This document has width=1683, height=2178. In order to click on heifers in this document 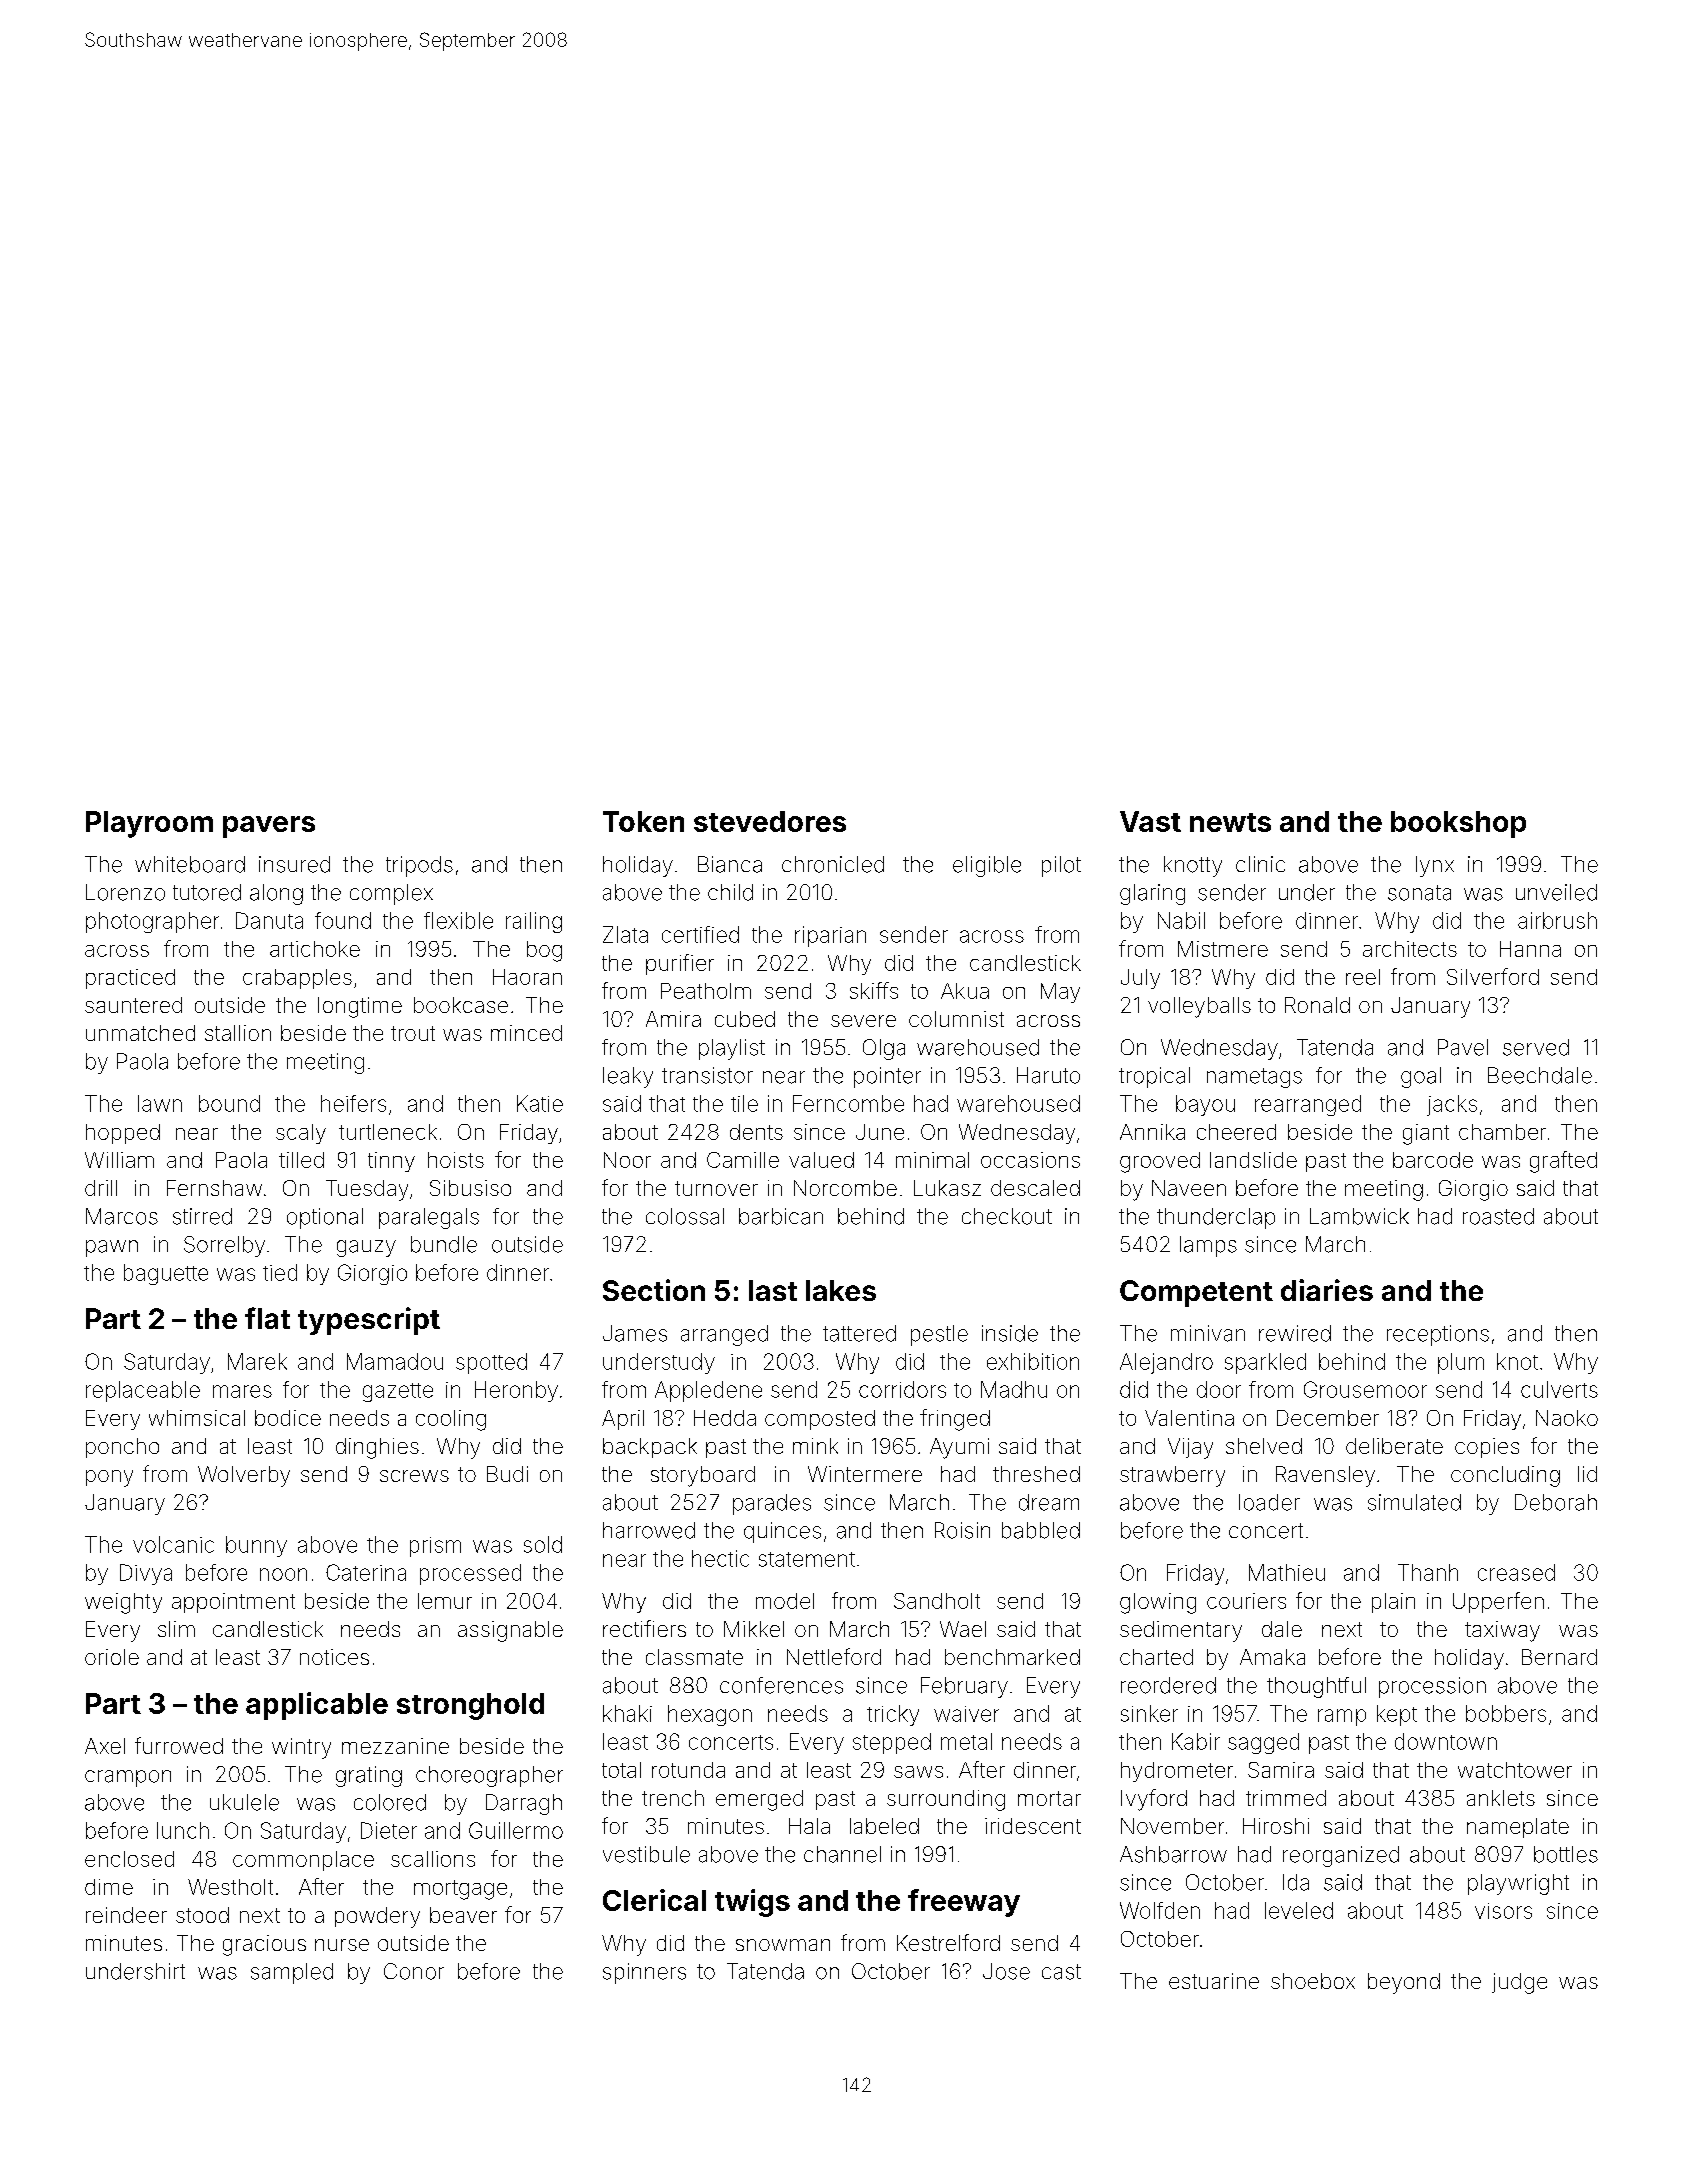, I will do `click(353, 1103)`.
